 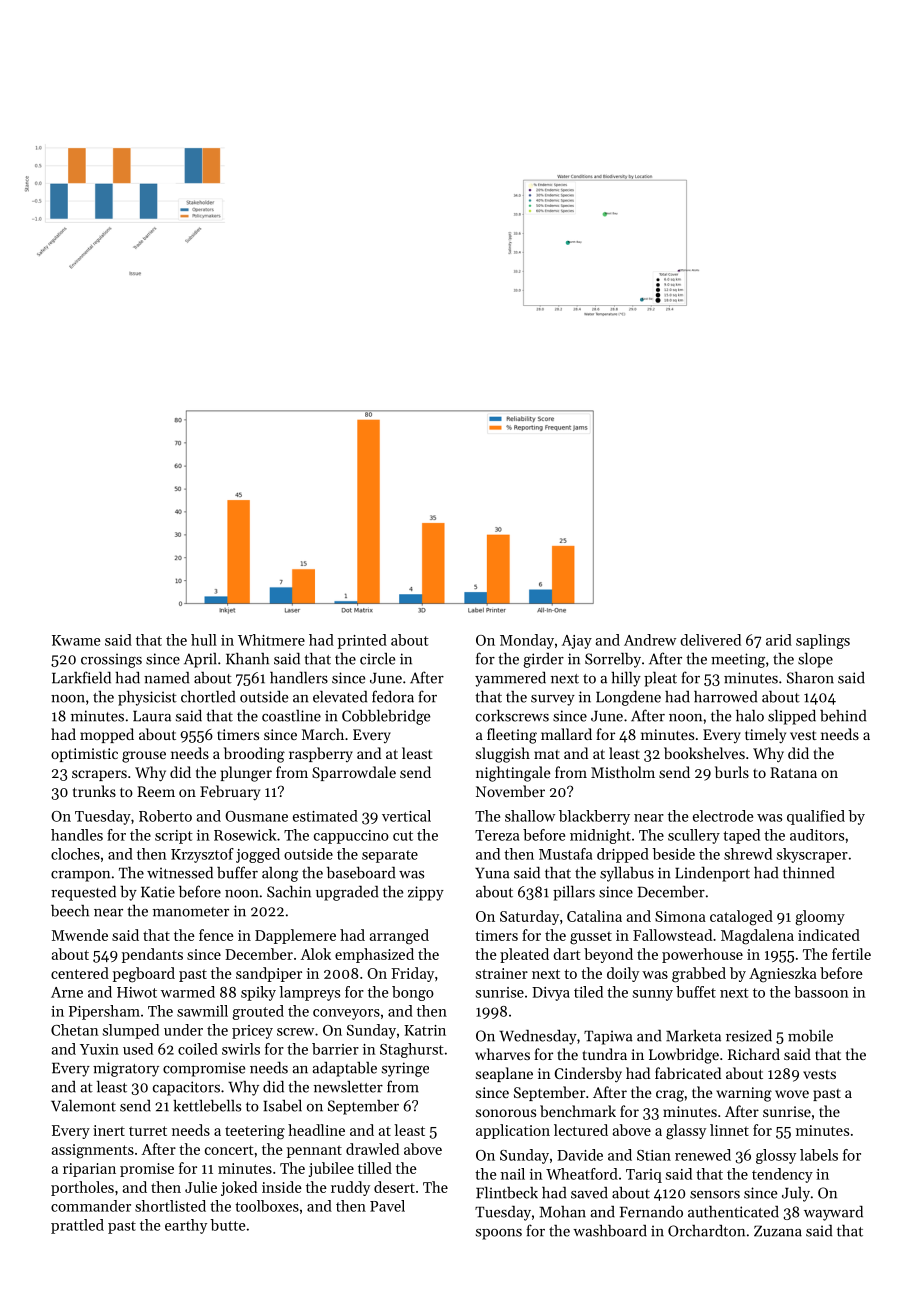 What do you see at coordinates (348, 1087) in the image?
I see `newsletter` at bounding box center [348, 1087].
